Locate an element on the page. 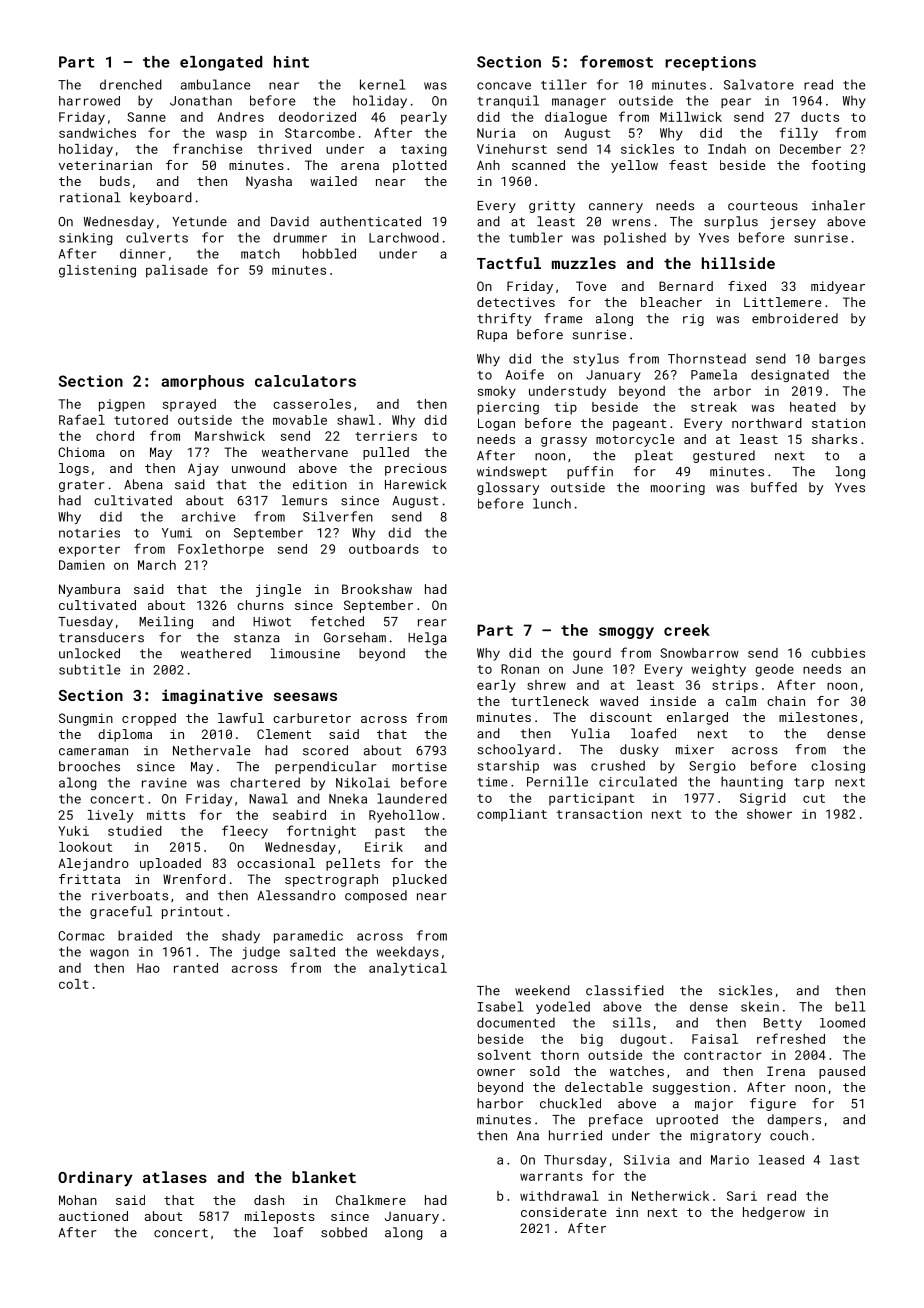 The width and height of the page is (924, 1308). closing is located at coordinates (838, 766).
